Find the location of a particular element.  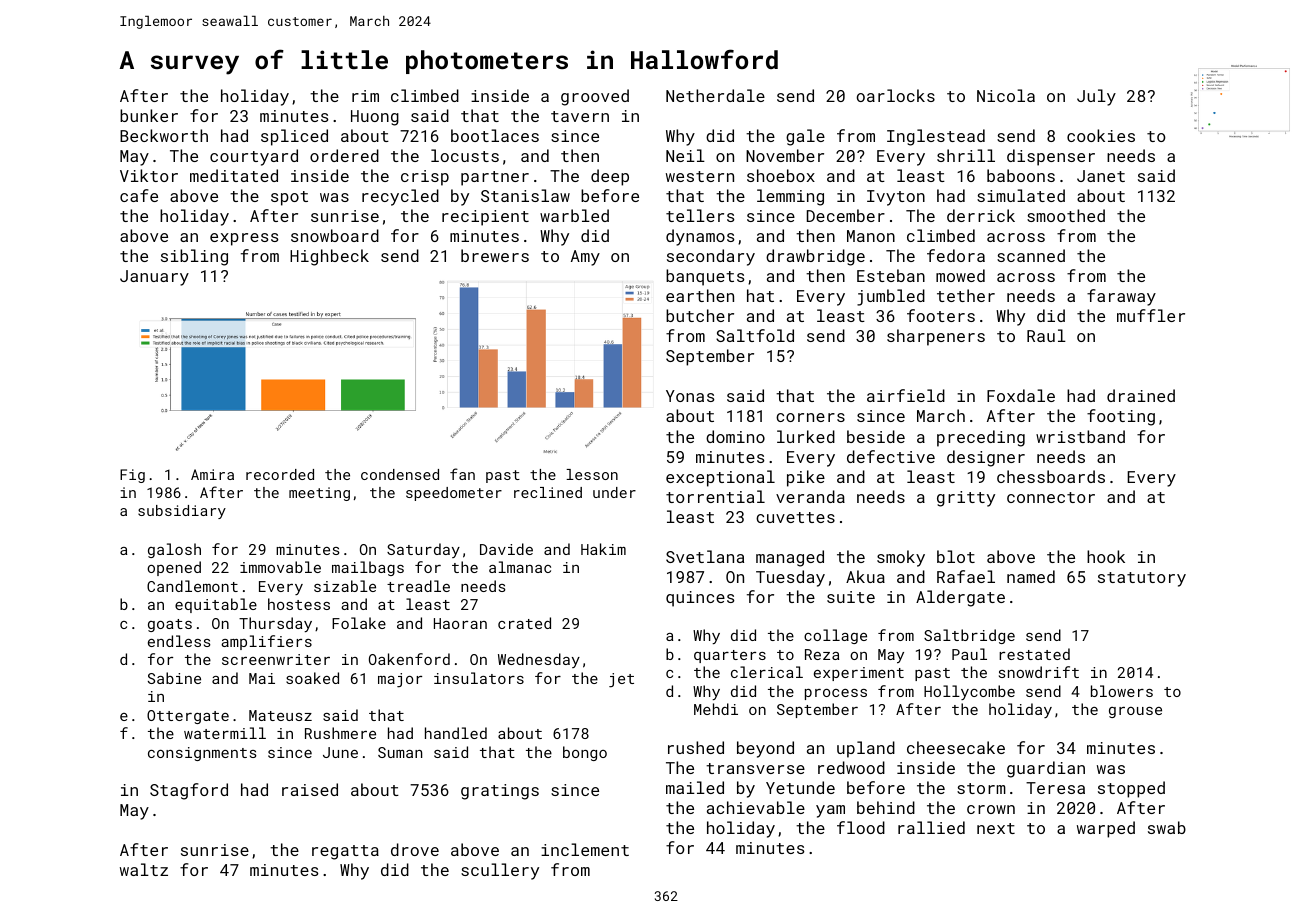

deep is located at coordinates (610, 177).
